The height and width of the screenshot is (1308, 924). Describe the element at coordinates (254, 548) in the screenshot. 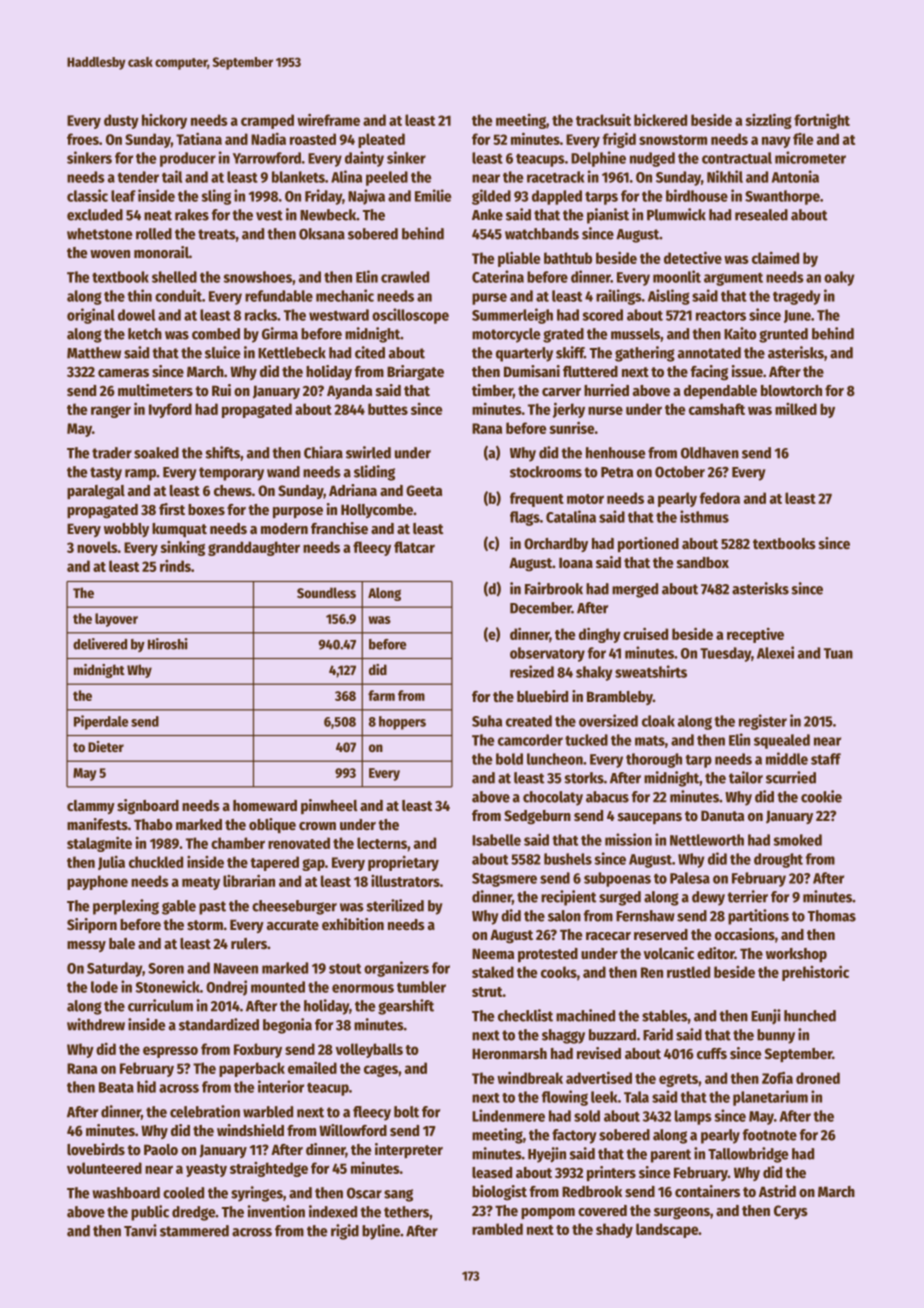

I see `granddaughter` at that location.
